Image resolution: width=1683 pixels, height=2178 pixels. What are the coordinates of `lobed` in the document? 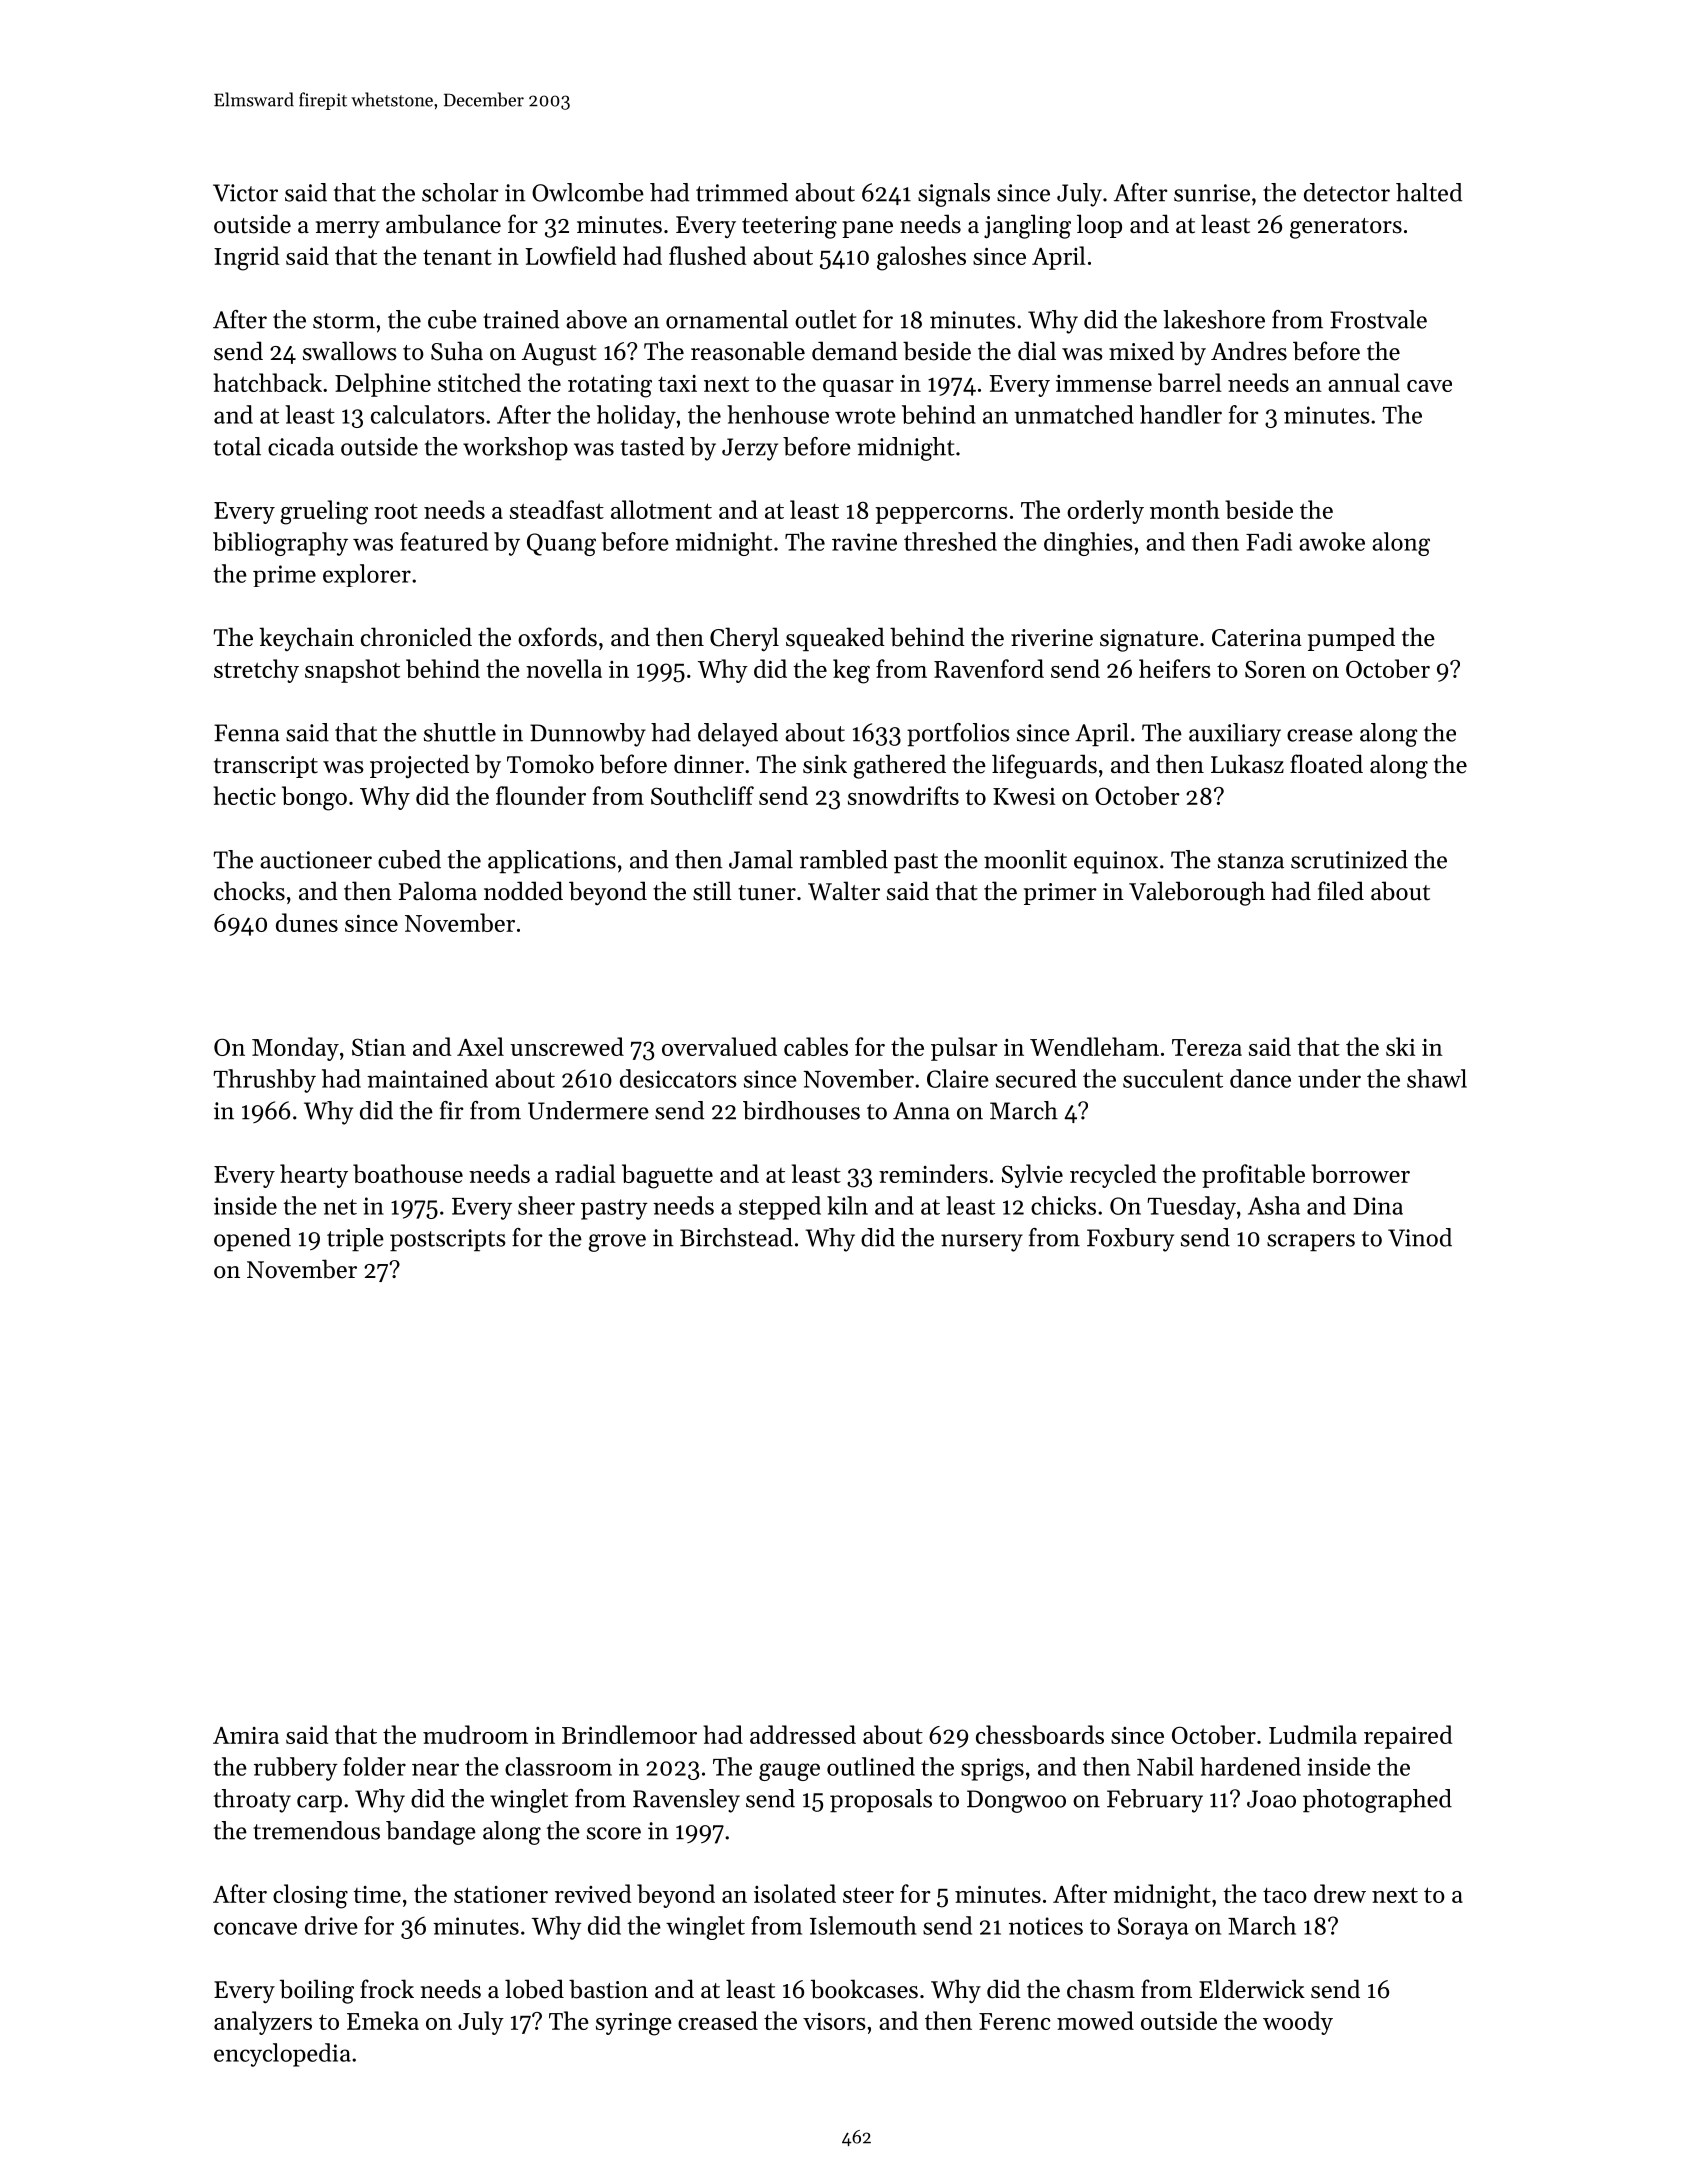 It's located at (534, 1989).
